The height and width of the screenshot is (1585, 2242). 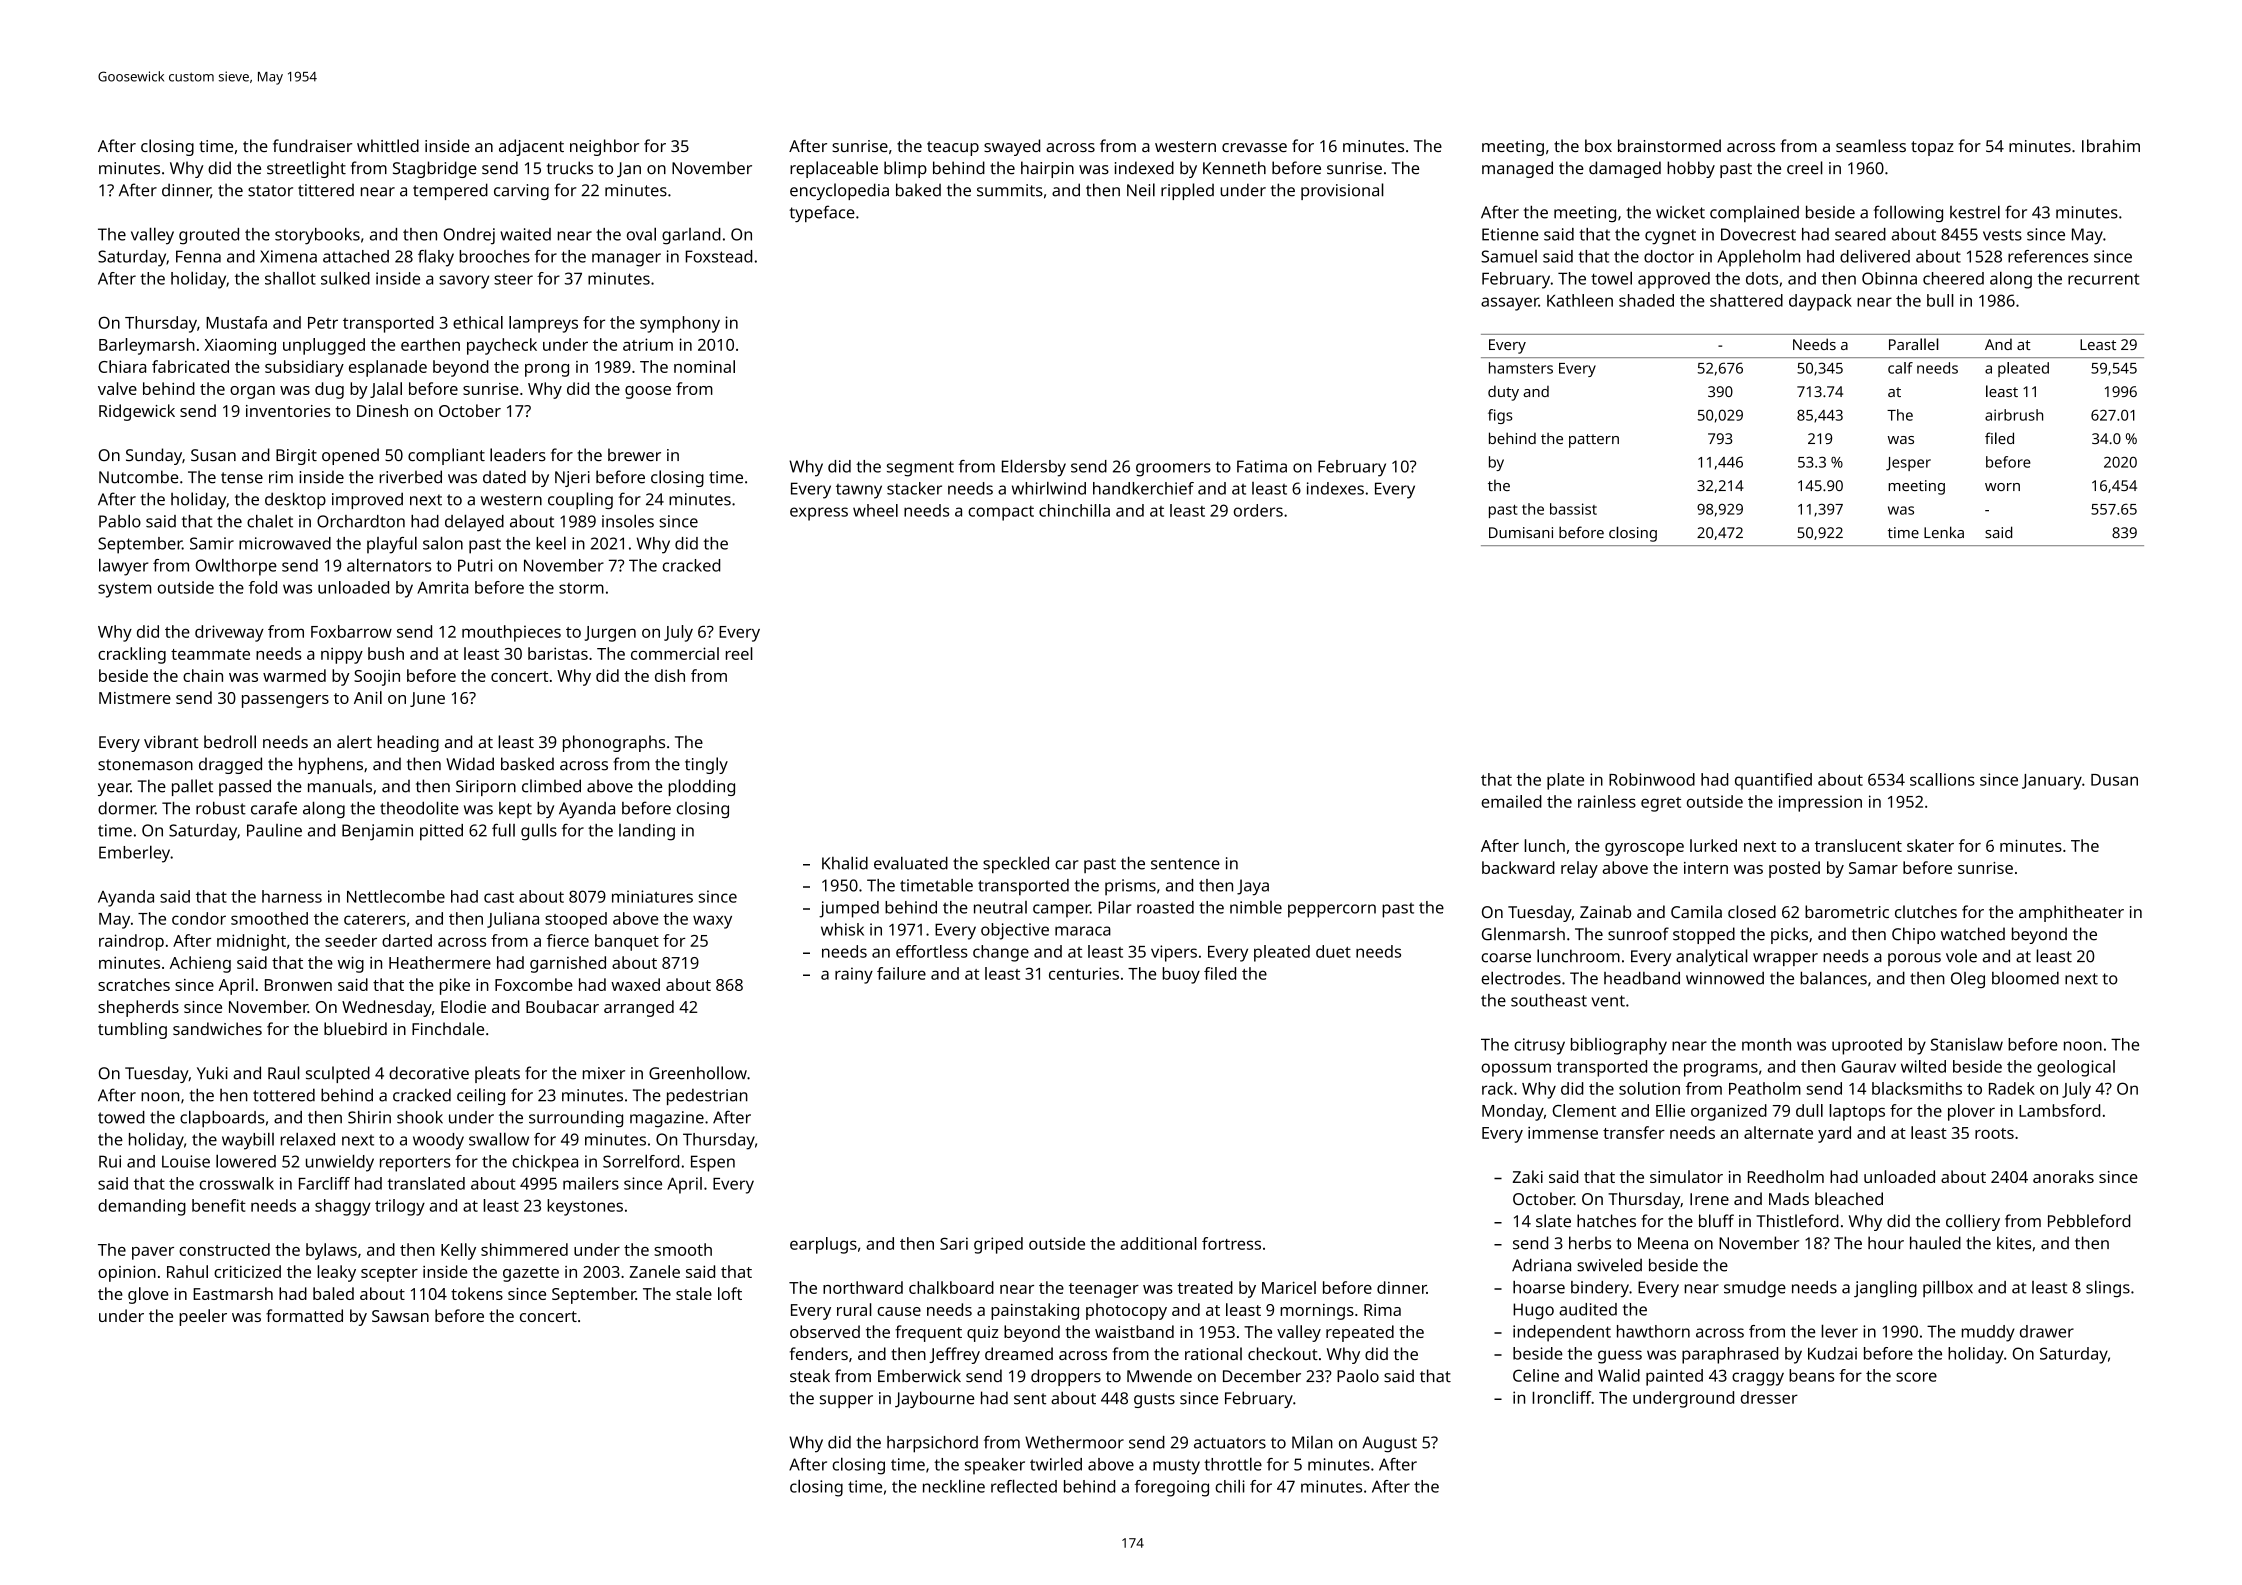 I want to click on crevasse, so click(x=1254, y=147).
